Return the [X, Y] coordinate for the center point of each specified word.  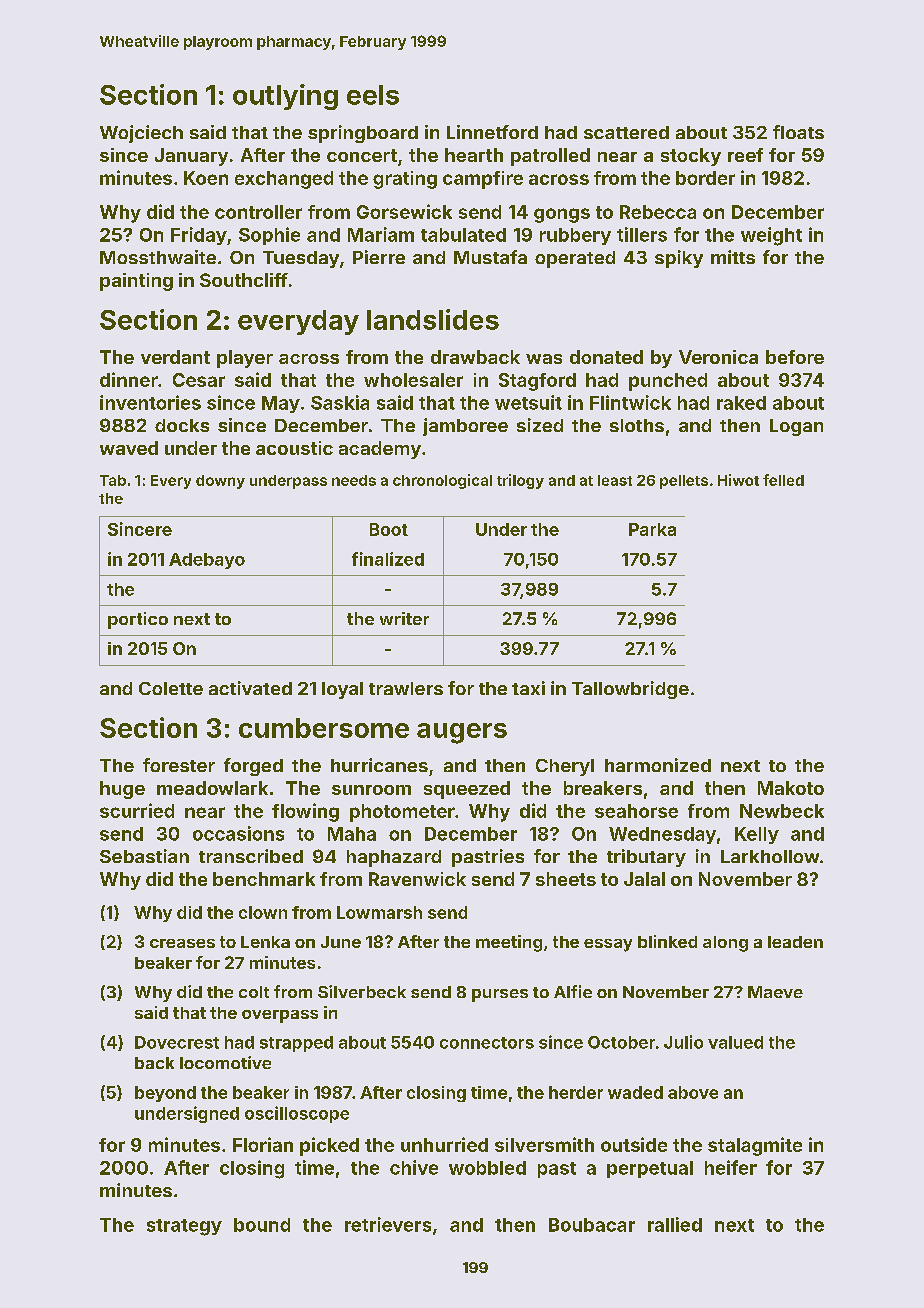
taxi [528, 688]
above [693, 1092]
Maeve [775, 992]
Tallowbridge [630, 690]
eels [373, 95]
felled [783, 480]
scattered [626, 132]
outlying [285, 97]
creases [182, 943]
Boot [389, 529]
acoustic [294, 448]
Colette [171, 688]
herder [576, 1092]
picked [329, 1146]
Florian [263, 1144]
